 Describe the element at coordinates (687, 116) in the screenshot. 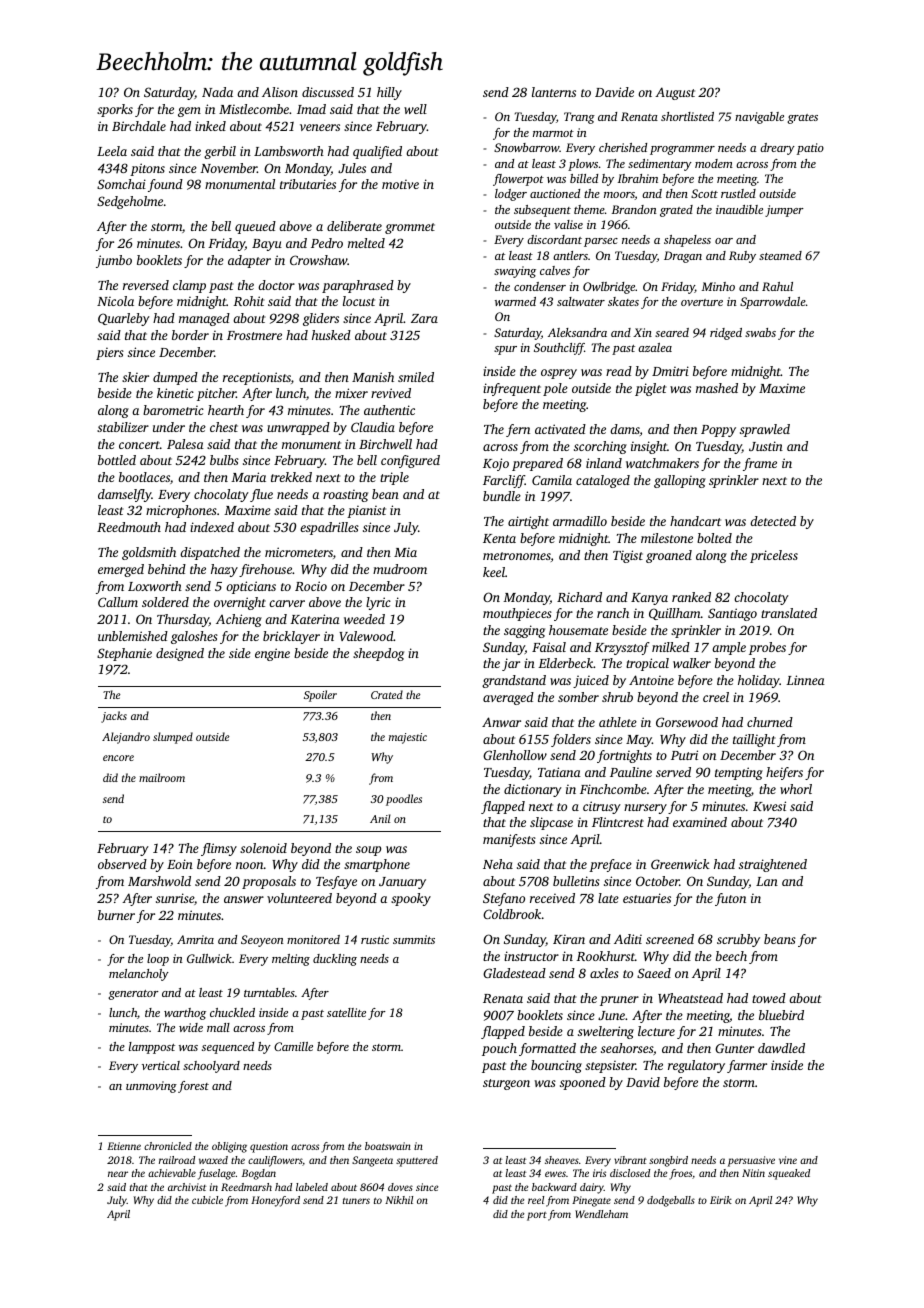

I see `shortlisted` at that location.
